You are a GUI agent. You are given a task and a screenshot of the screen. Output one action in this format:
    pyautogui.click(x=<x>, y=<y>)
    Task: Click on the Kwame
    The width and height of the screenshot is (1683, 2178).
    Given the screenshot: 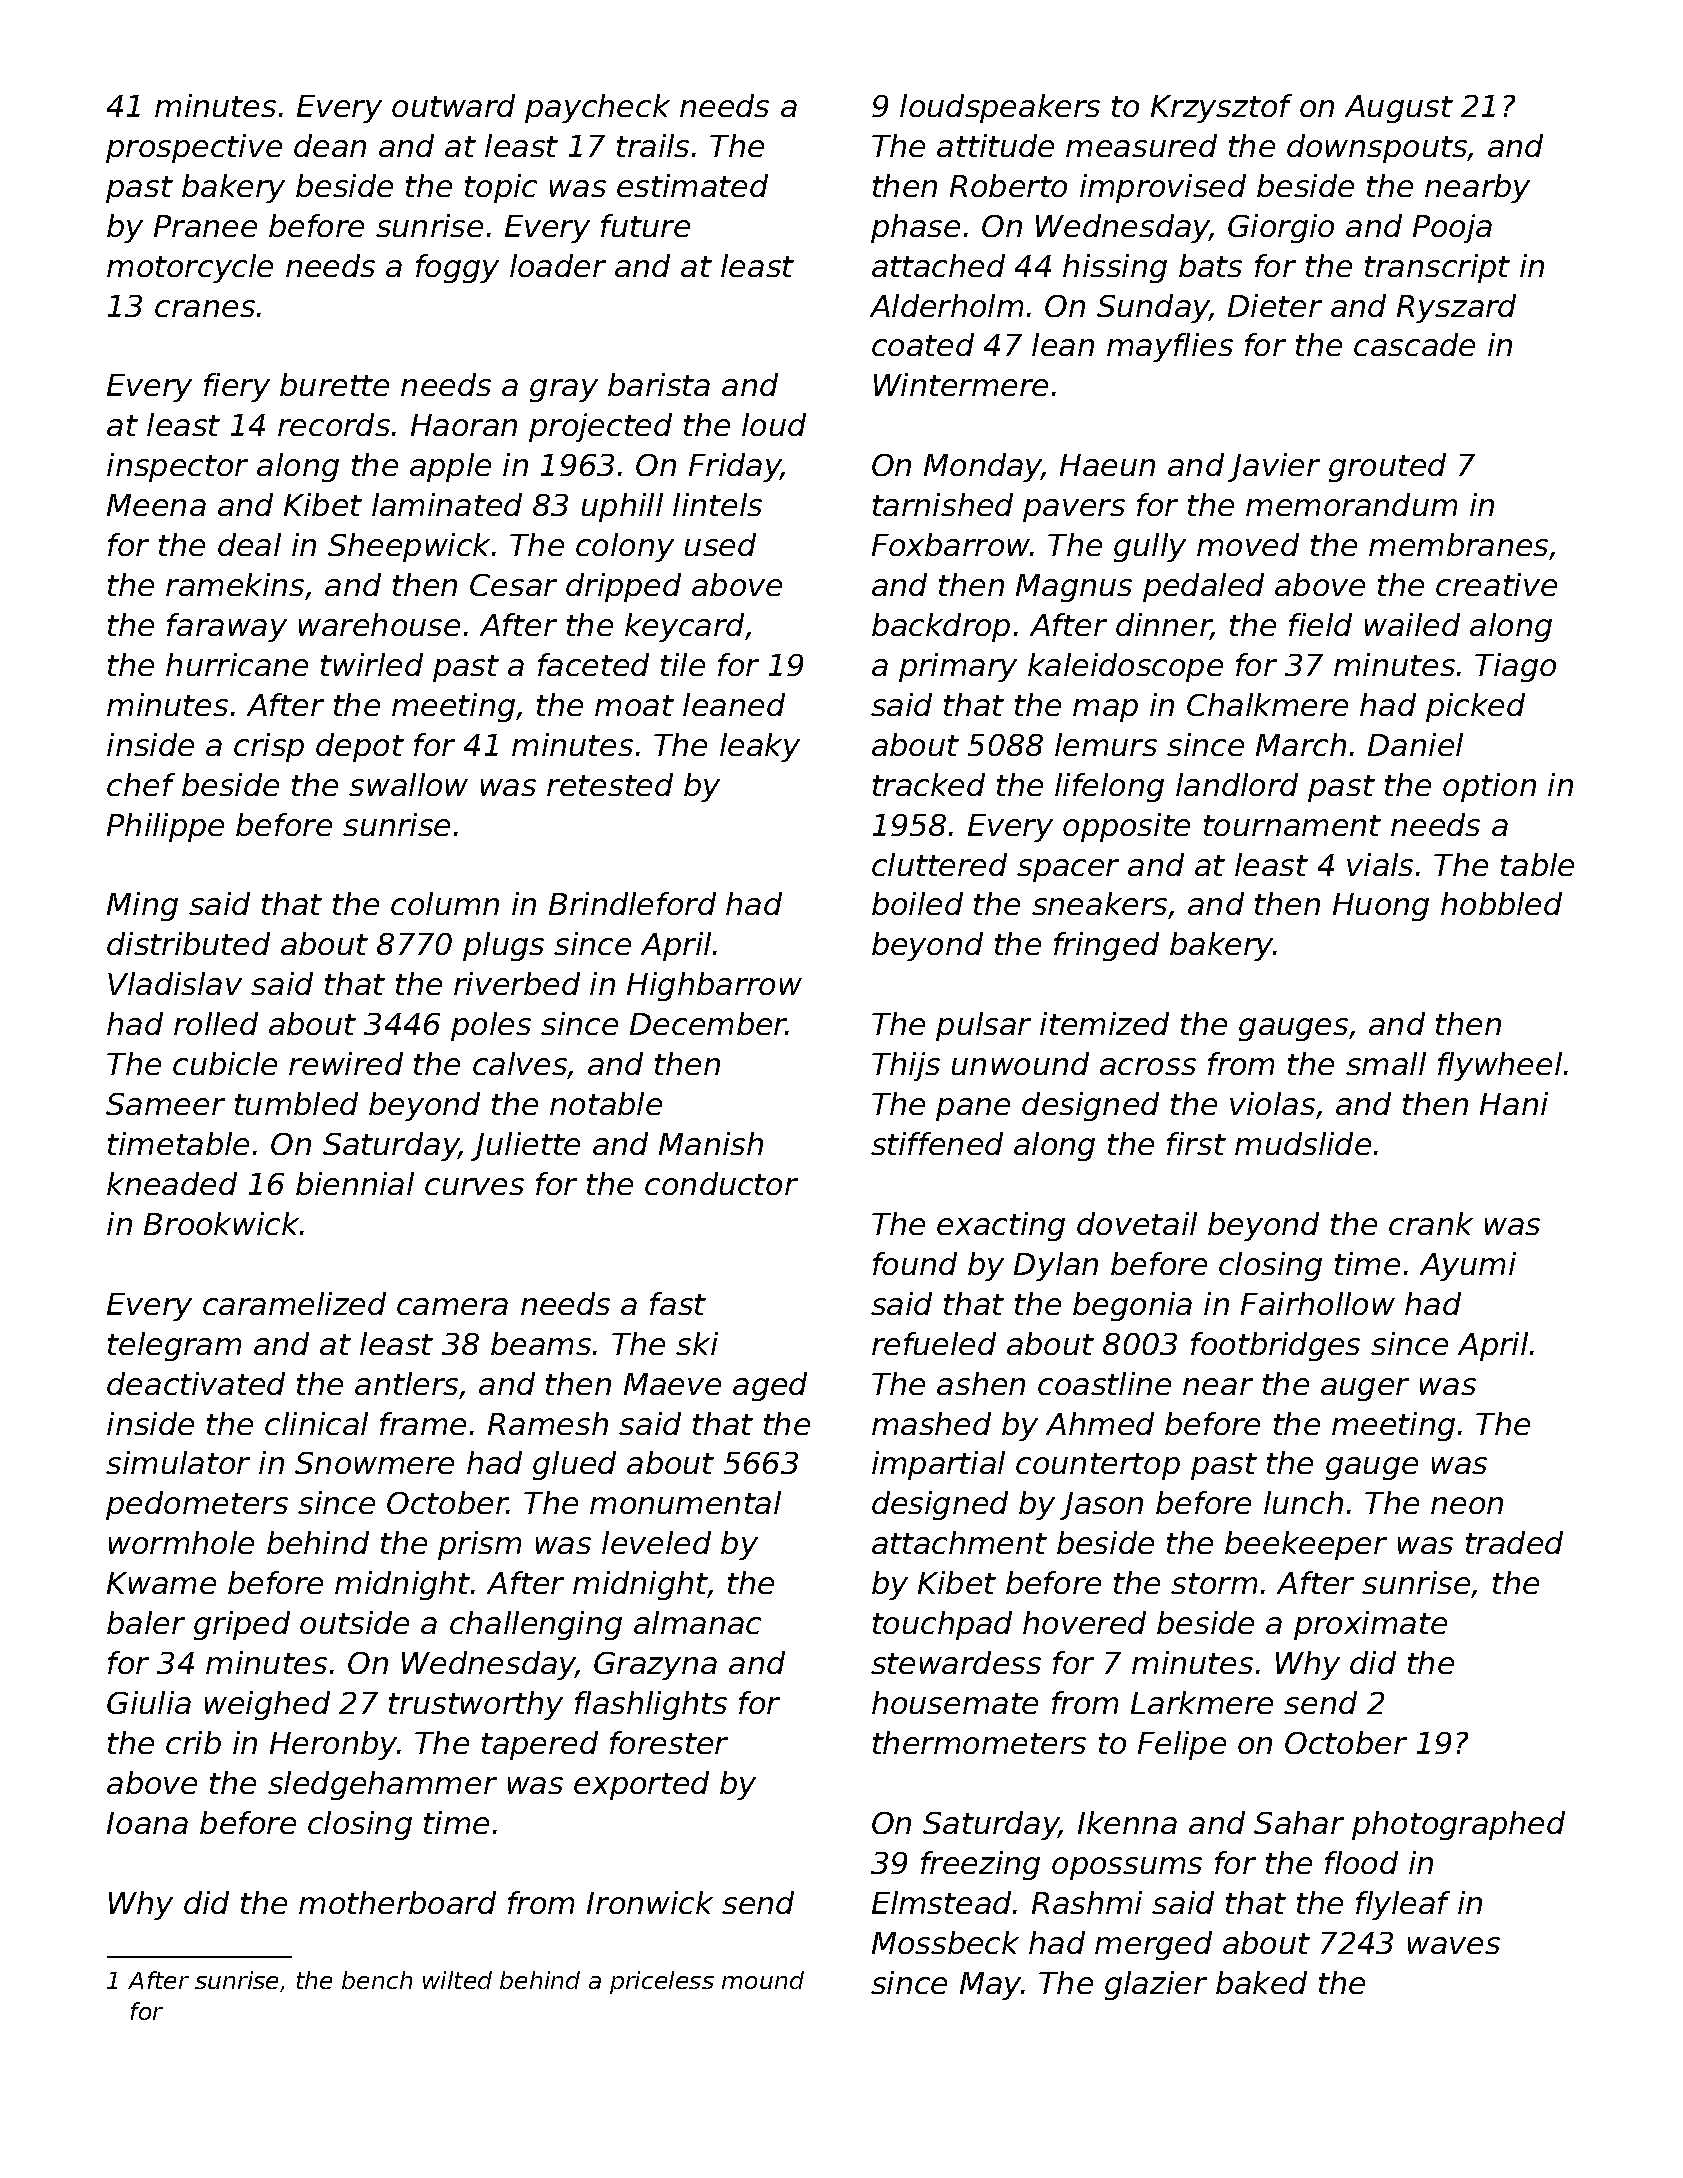 What is the action you would take?
    pyautogui.click(x=161, y=1583)
